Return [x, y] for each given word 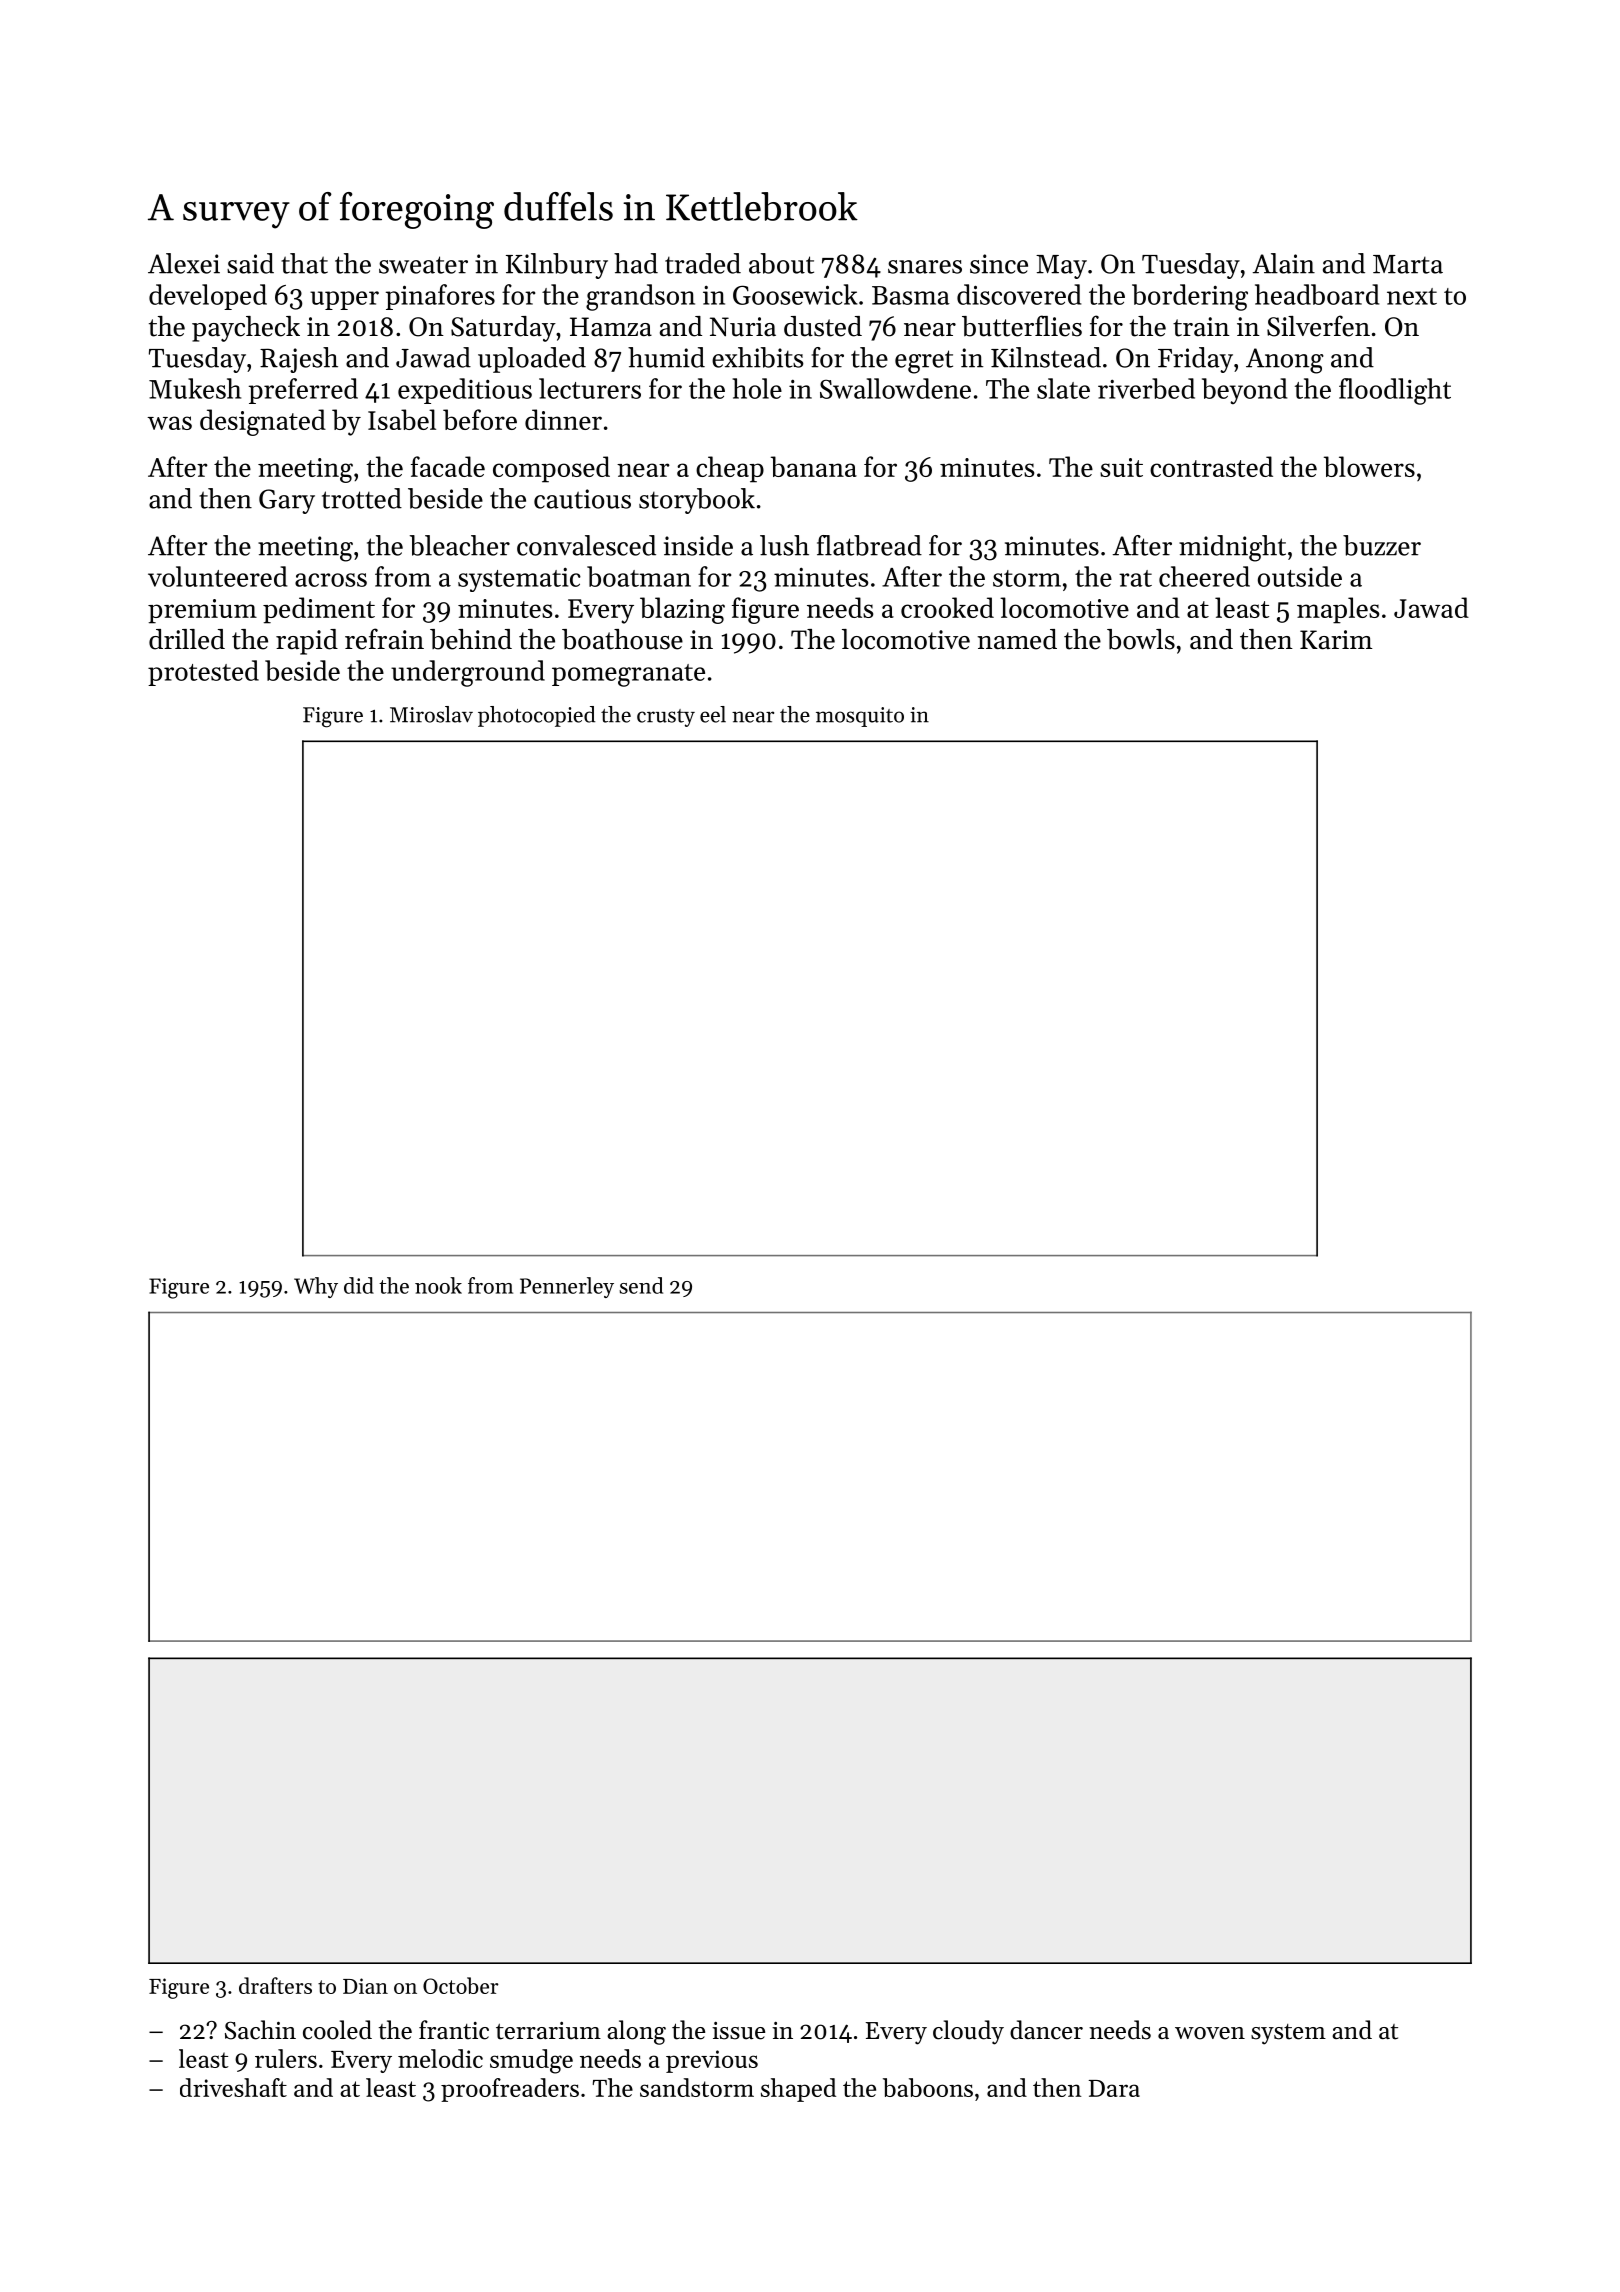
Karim [1336, 639]
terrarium [548, 2031]
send [641, 1285]
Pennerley [567, 1287]
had [636, 263]
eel [713, 714]
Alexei [184, 263]
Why [316, 1287]
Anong [1285, 361]
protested [203, 673]
